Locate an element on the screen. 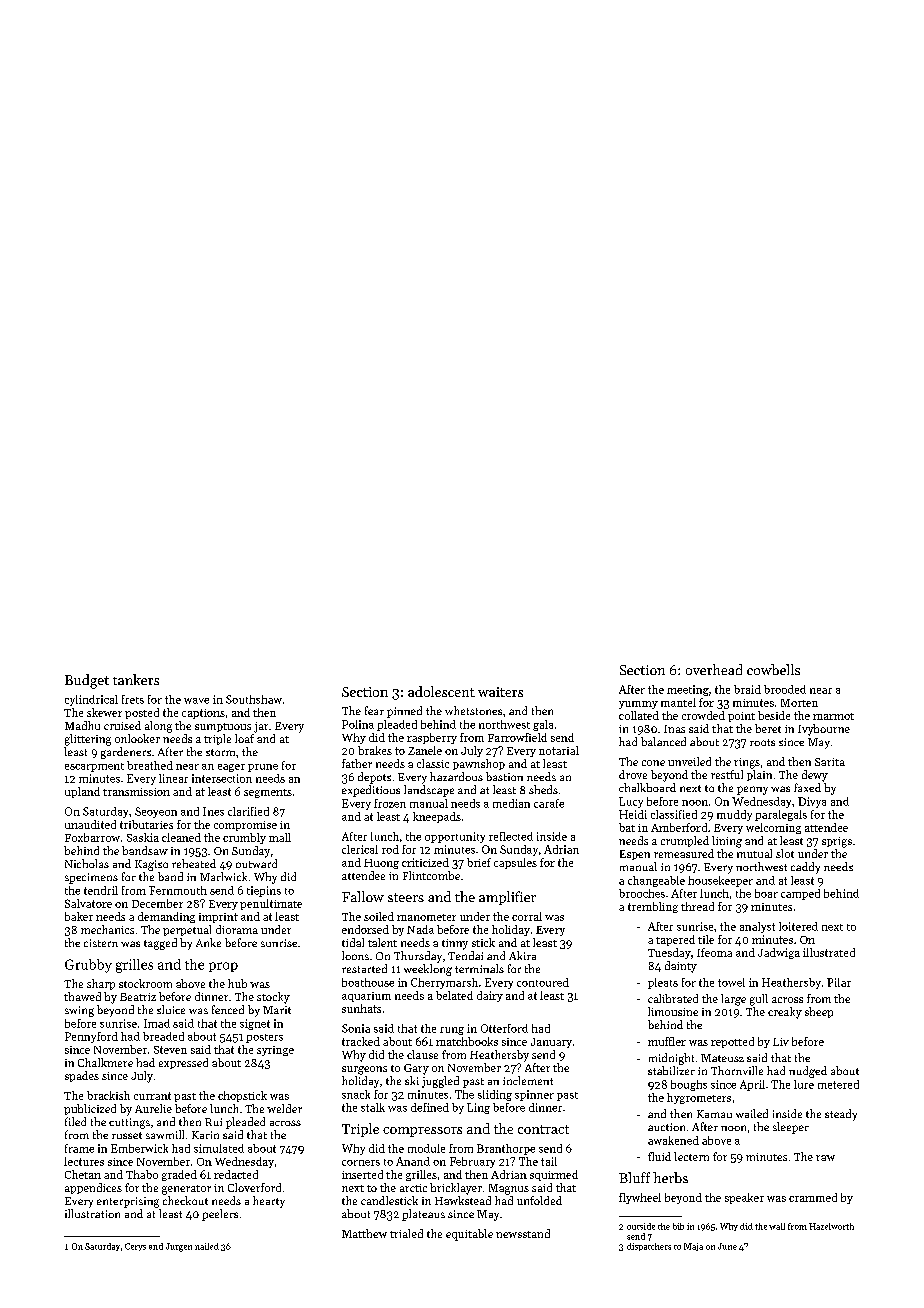 The height and width of the screenshot is (1308, 924). sleeper is located at coordinates (791, 1128).
